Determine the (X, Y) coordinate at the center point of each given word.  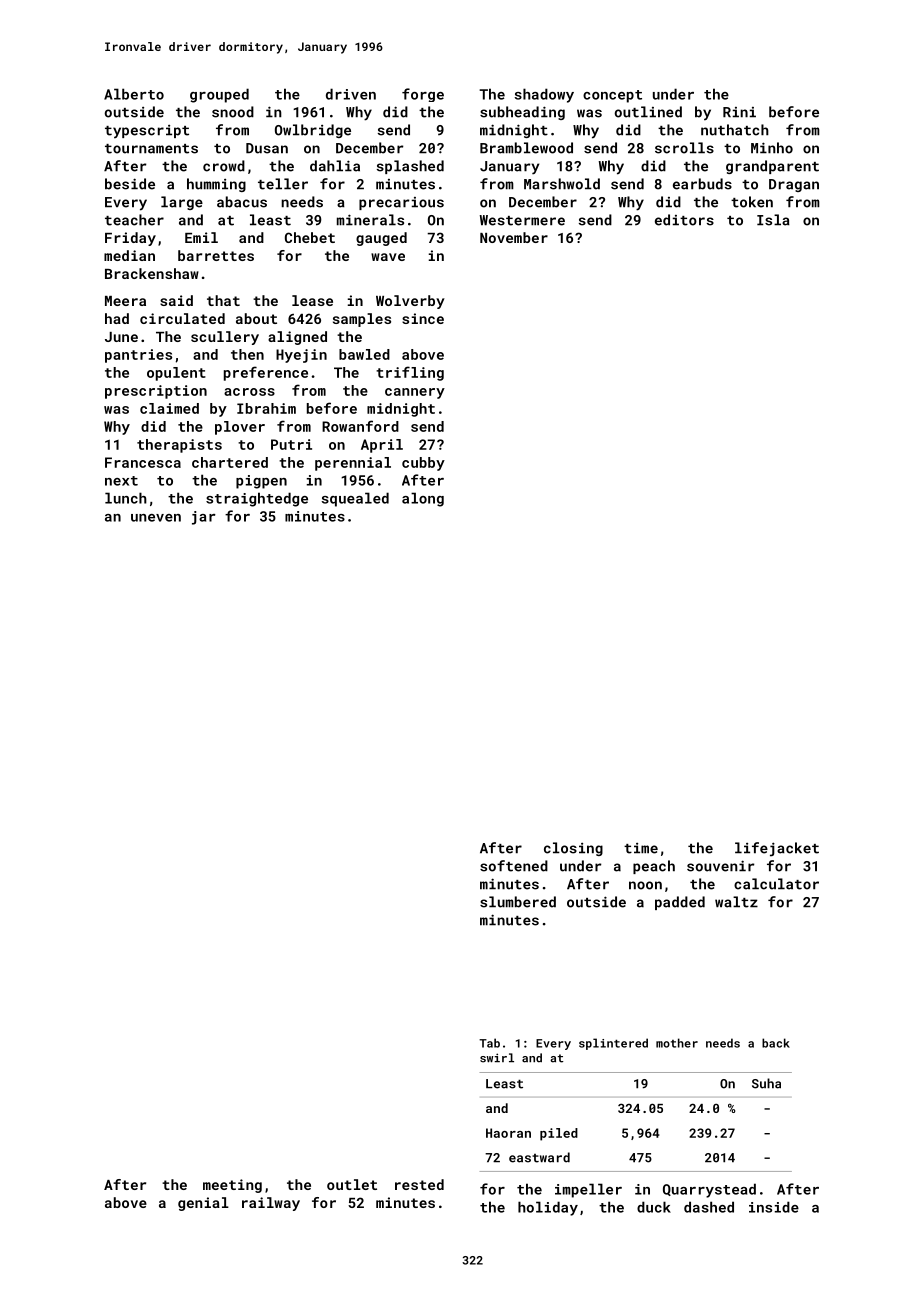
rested (419, 1184)
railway (271, 1204)
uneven (156, 518)
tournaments (151, 149)
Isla (773, 220)
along (423, 499)
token (752, 202)
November (514, 237)
